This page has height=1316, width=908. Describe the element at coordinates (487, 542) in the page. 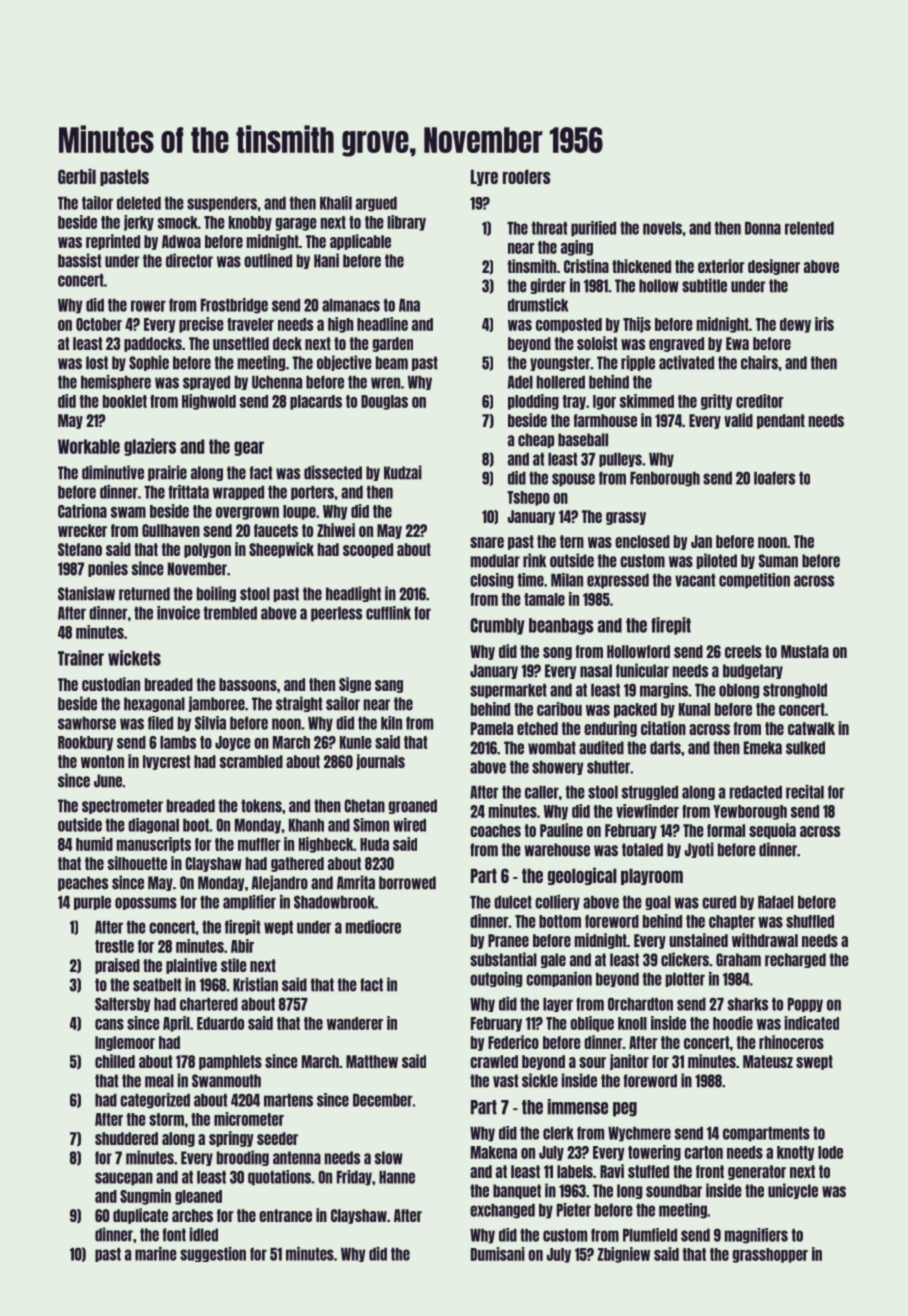

I see `snare` at that location.
